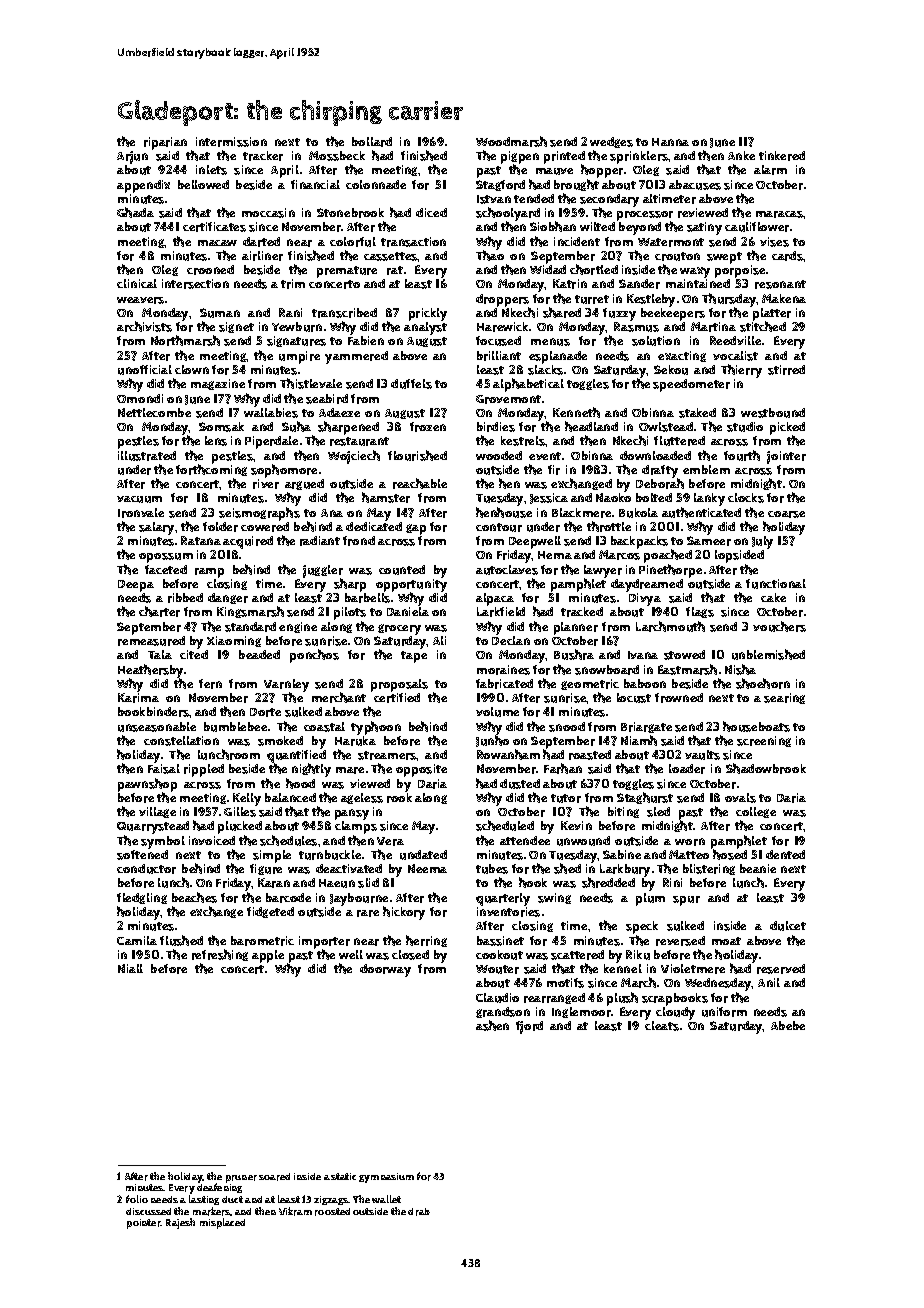 The width and height of the page is (924, 1308). What do you see at coordinates (554, 898) in the page?
I see `swing` at bounding box center [554, 898].
